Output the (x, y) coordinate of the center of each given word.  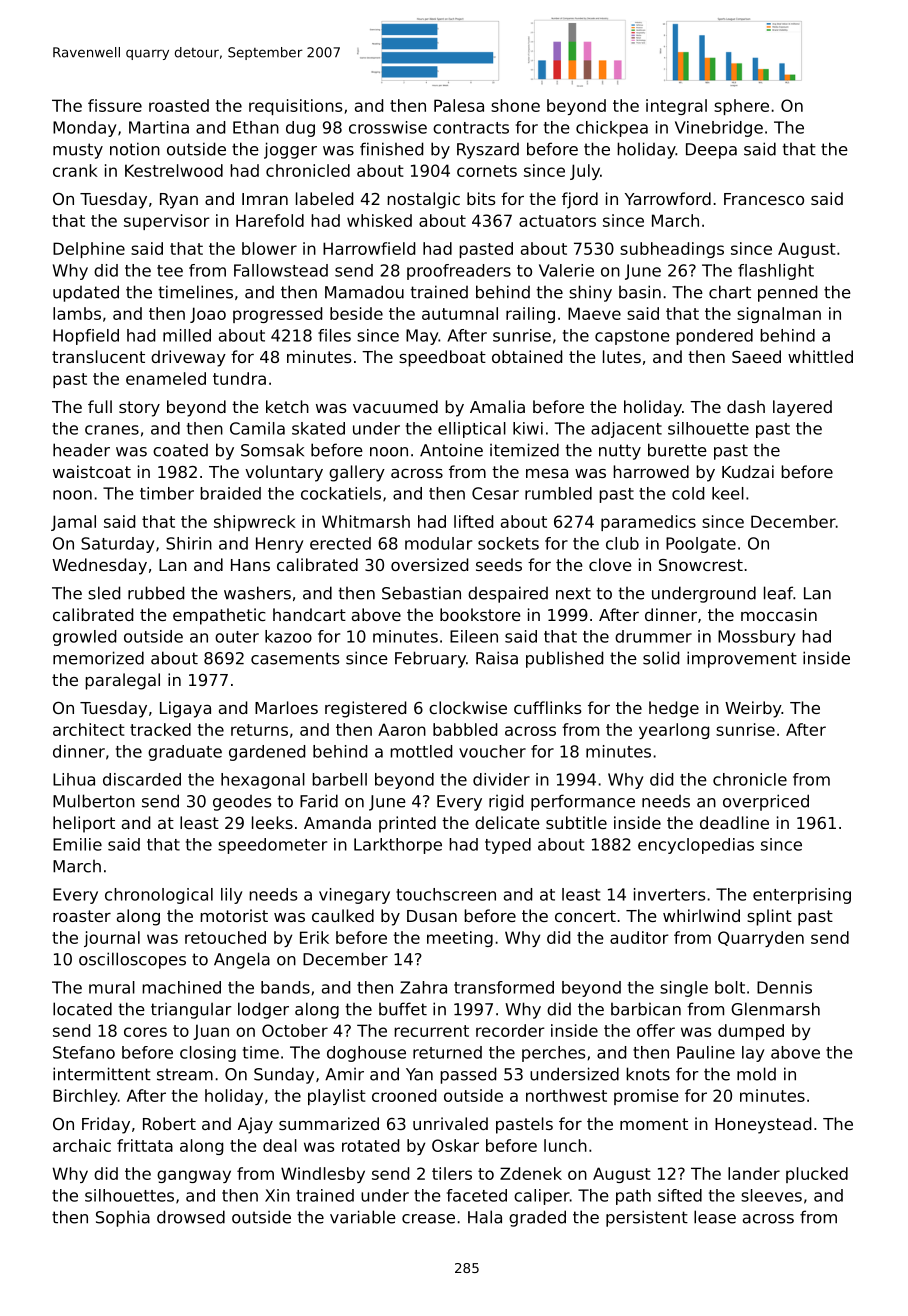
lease (715, 1217)
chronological (159, 896)
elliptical (472, 430)
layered (802, 408)
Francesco (764, 199)
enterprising (802, 896)
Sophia (123, 1218)
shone (515, 105)
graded (537, 1218)
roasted (179, 105)
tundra (239, 378)
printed (407, 824)
